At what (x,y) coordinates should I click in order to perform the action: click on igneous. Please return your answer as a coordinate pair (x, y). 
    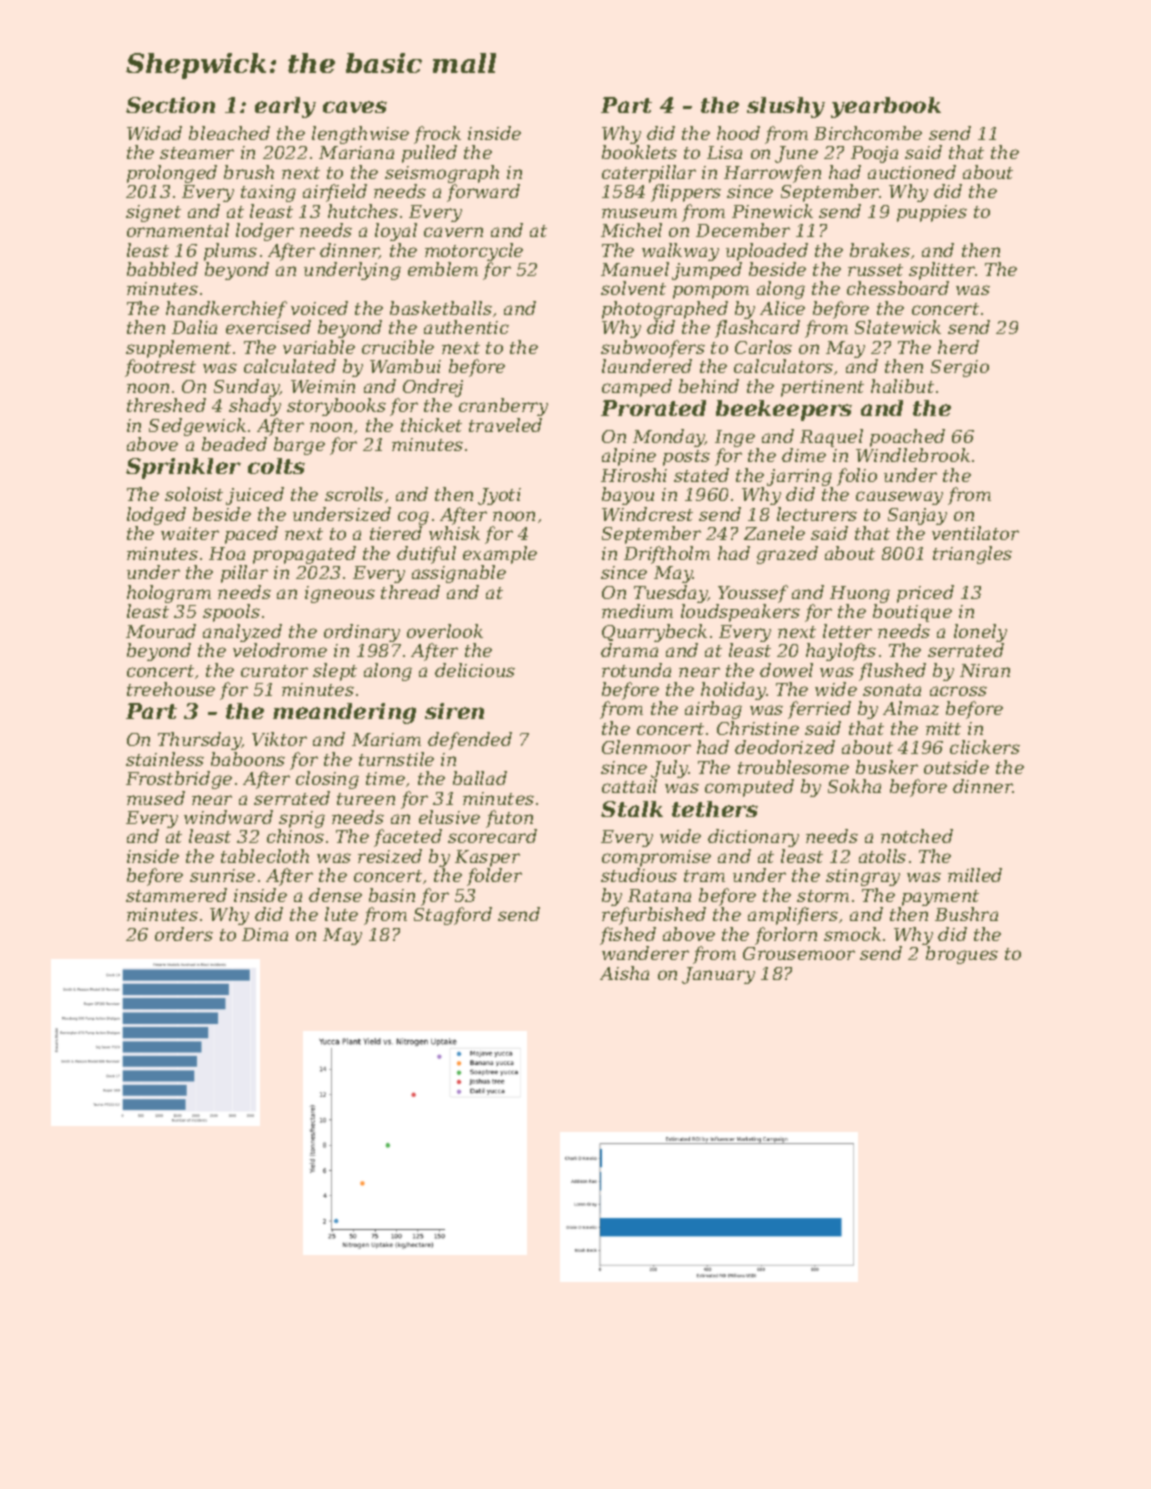
    Looking at the image, I should click on (340, 594).
